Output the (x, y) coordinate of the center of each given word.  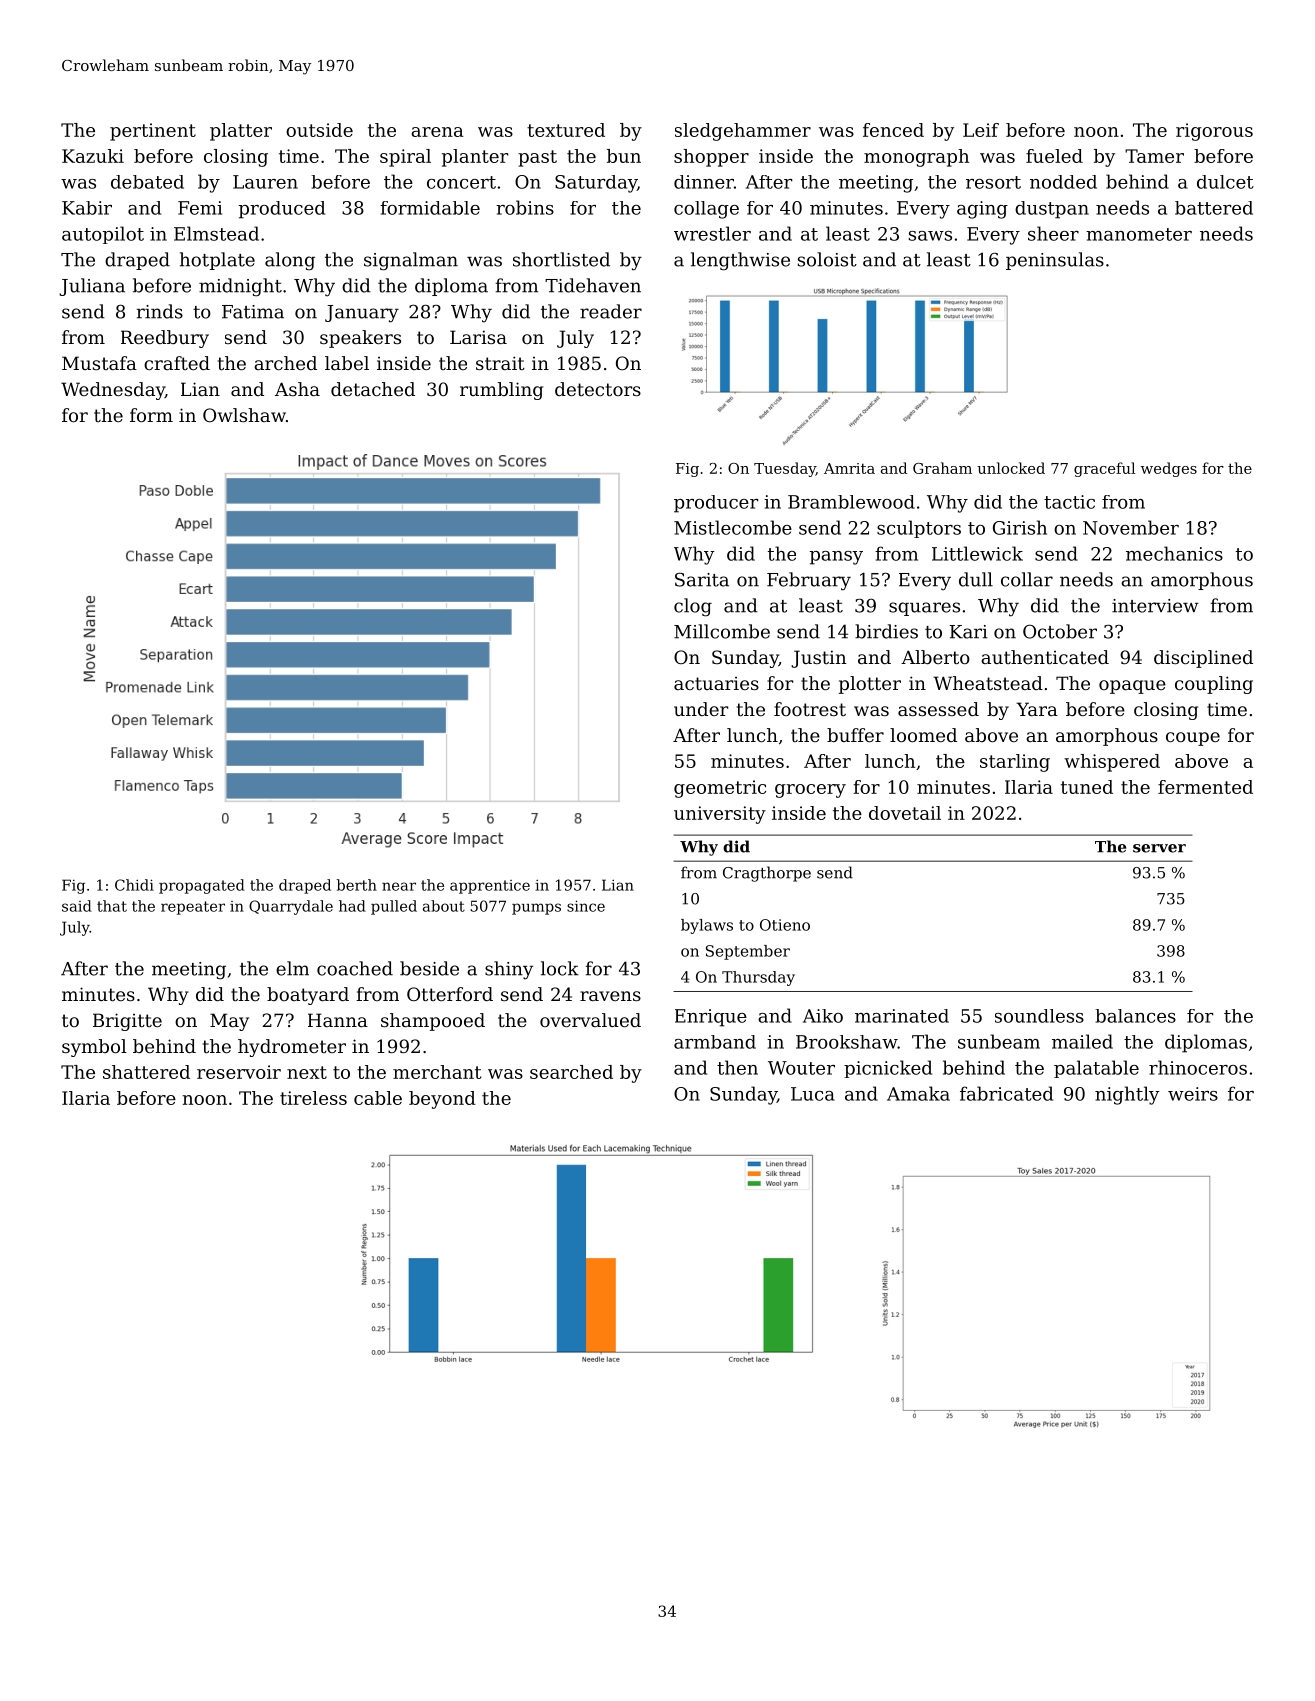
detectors (598, 389)
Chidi (134, 885)
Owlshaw (244, 415)
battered (1214, 208)
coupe (1193, 739)
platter (241, 132)
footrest (810, 709)
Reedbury (165, 339)
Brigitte (127, 1022)
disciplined (1203, 659)
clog (693, 607)
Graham (942, 468)
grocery (810, 791)
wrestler (712, 233)
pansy (836, 558)
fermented (1205, 787)
